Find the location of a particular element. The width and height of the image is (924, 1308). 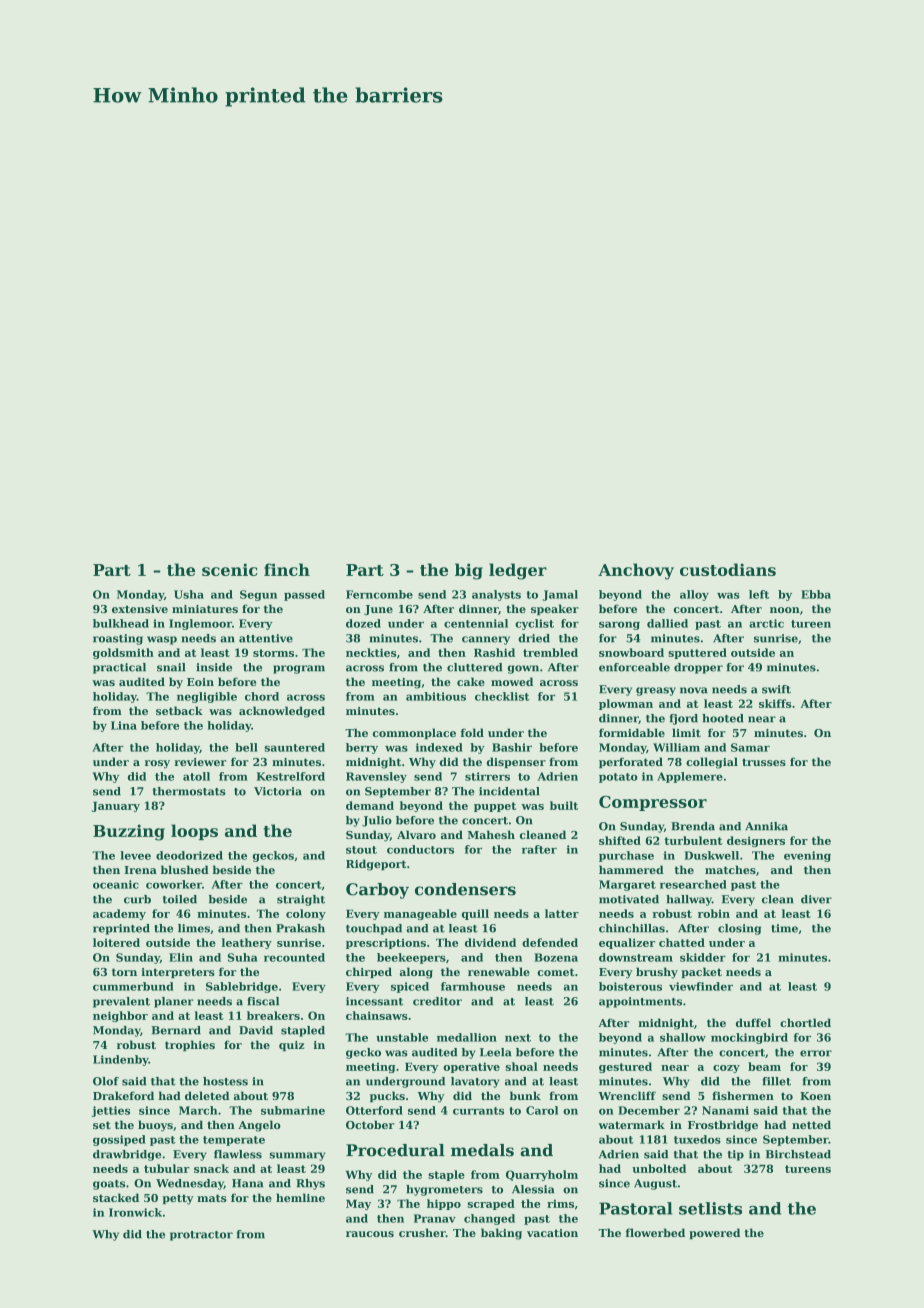

practical is located at coordinates (119, 668).
